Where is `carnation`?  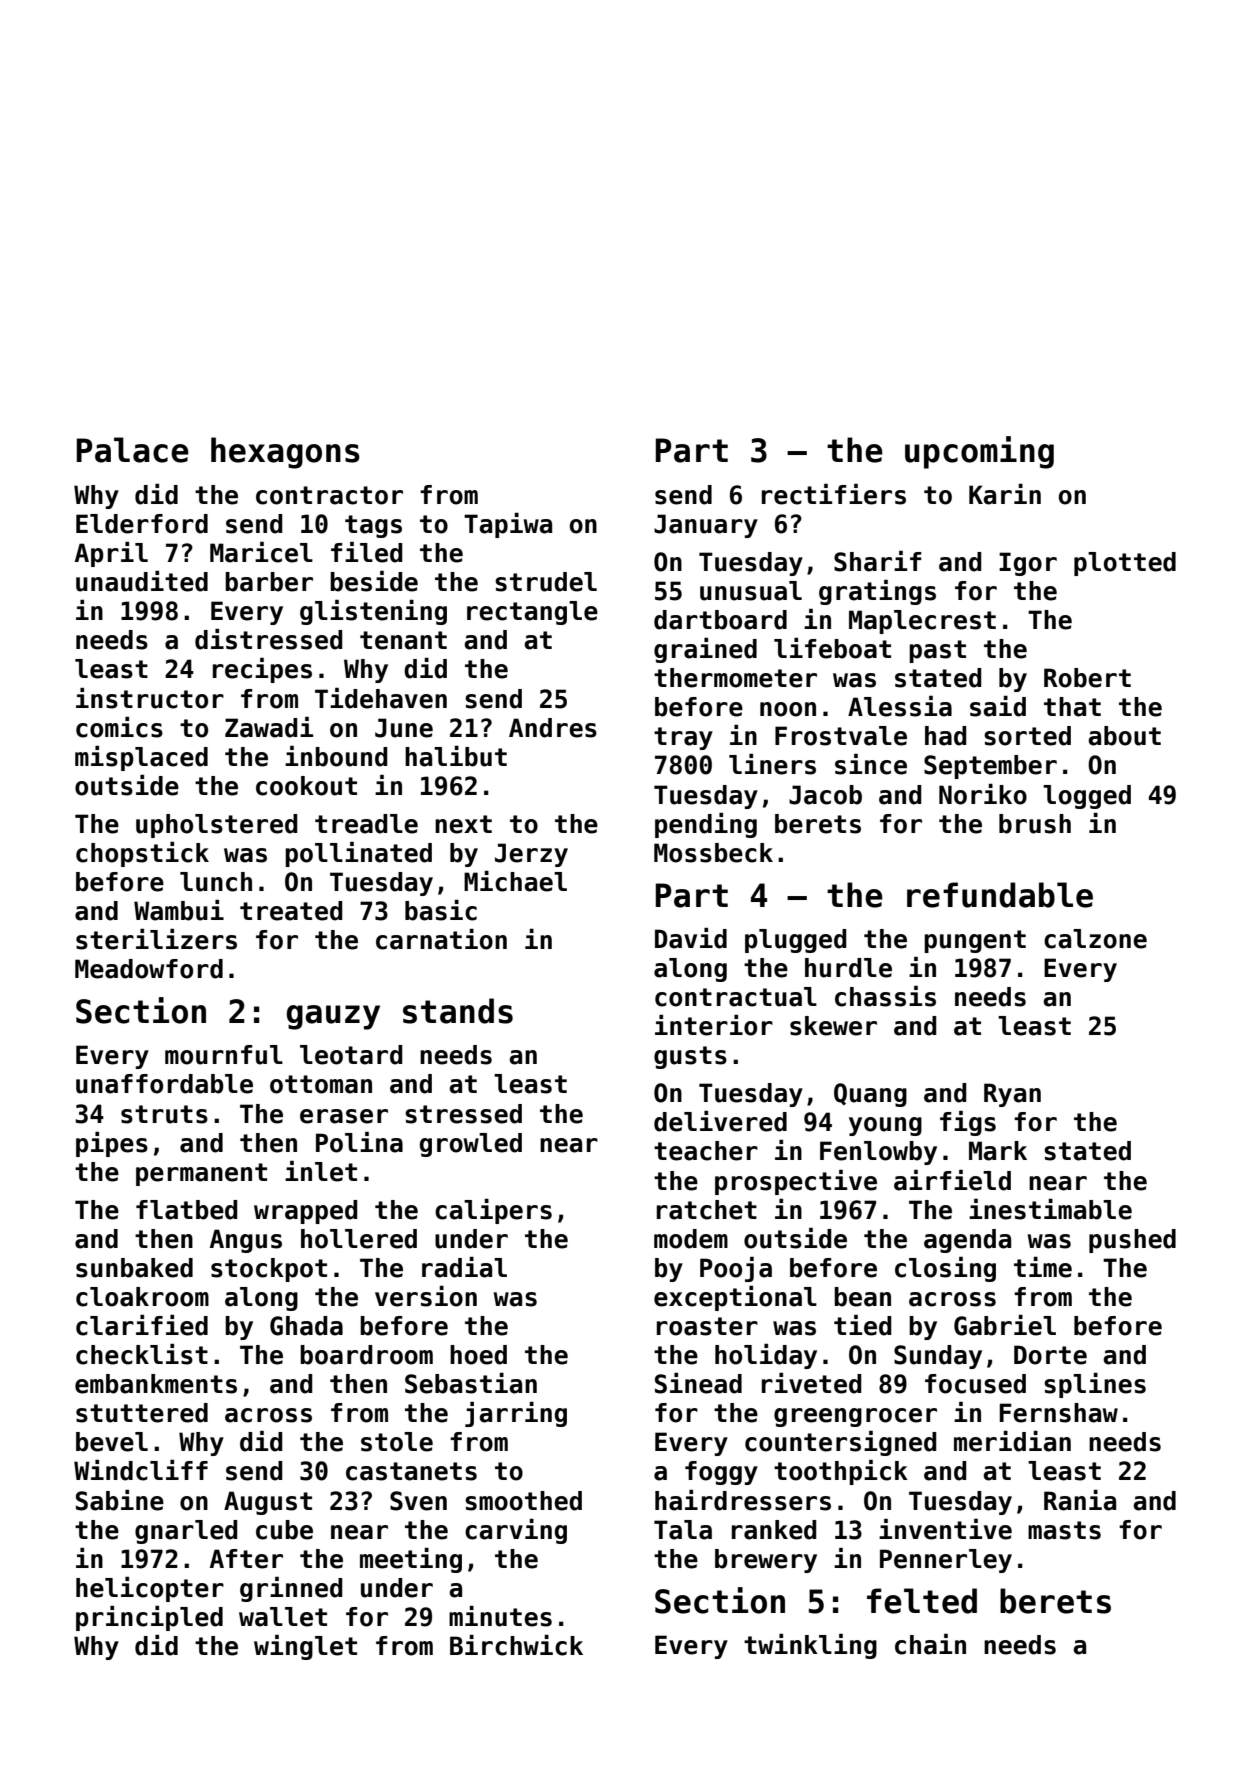 carnation is located at coordinates (441, 939).
